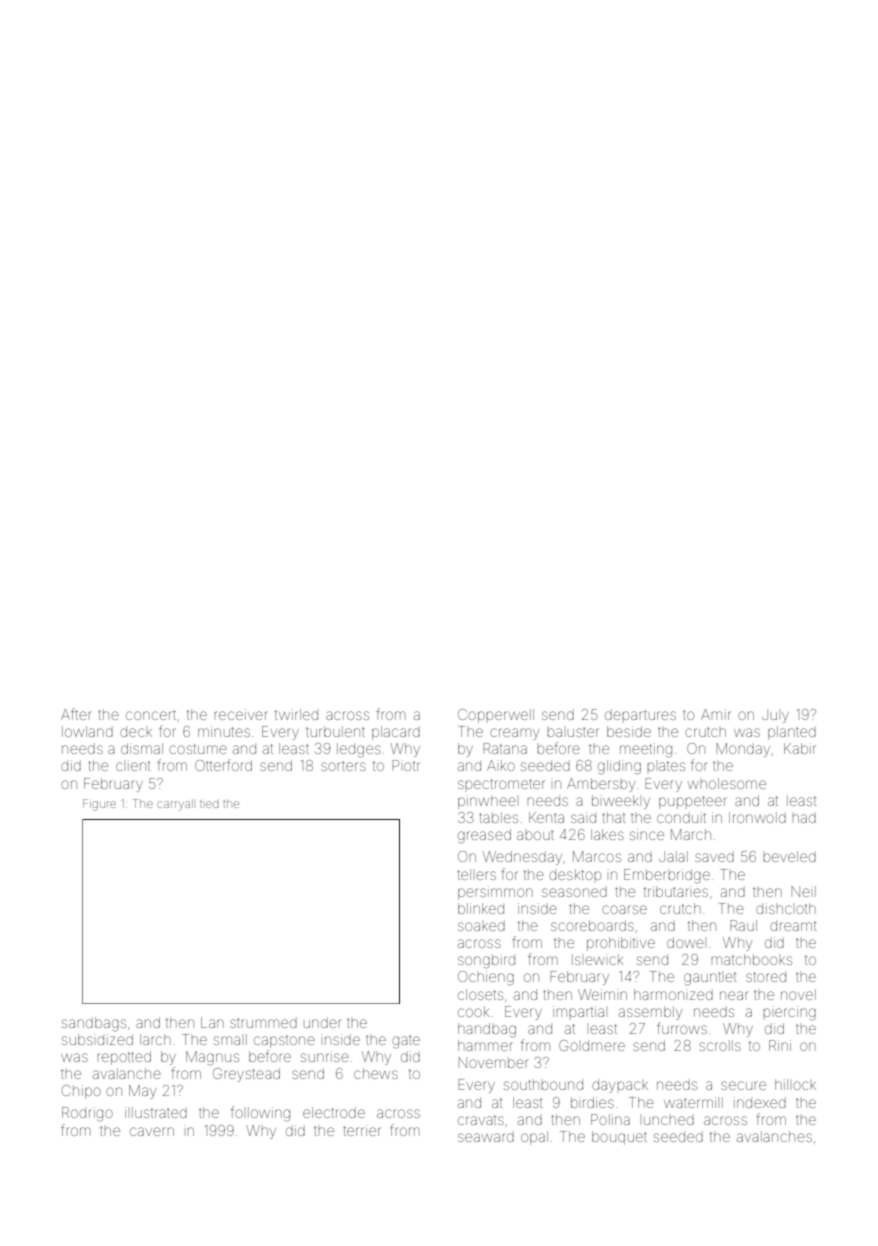 The width and height of the image is (878, 1246). I want to click on bouquet, so click(619, 1138).
